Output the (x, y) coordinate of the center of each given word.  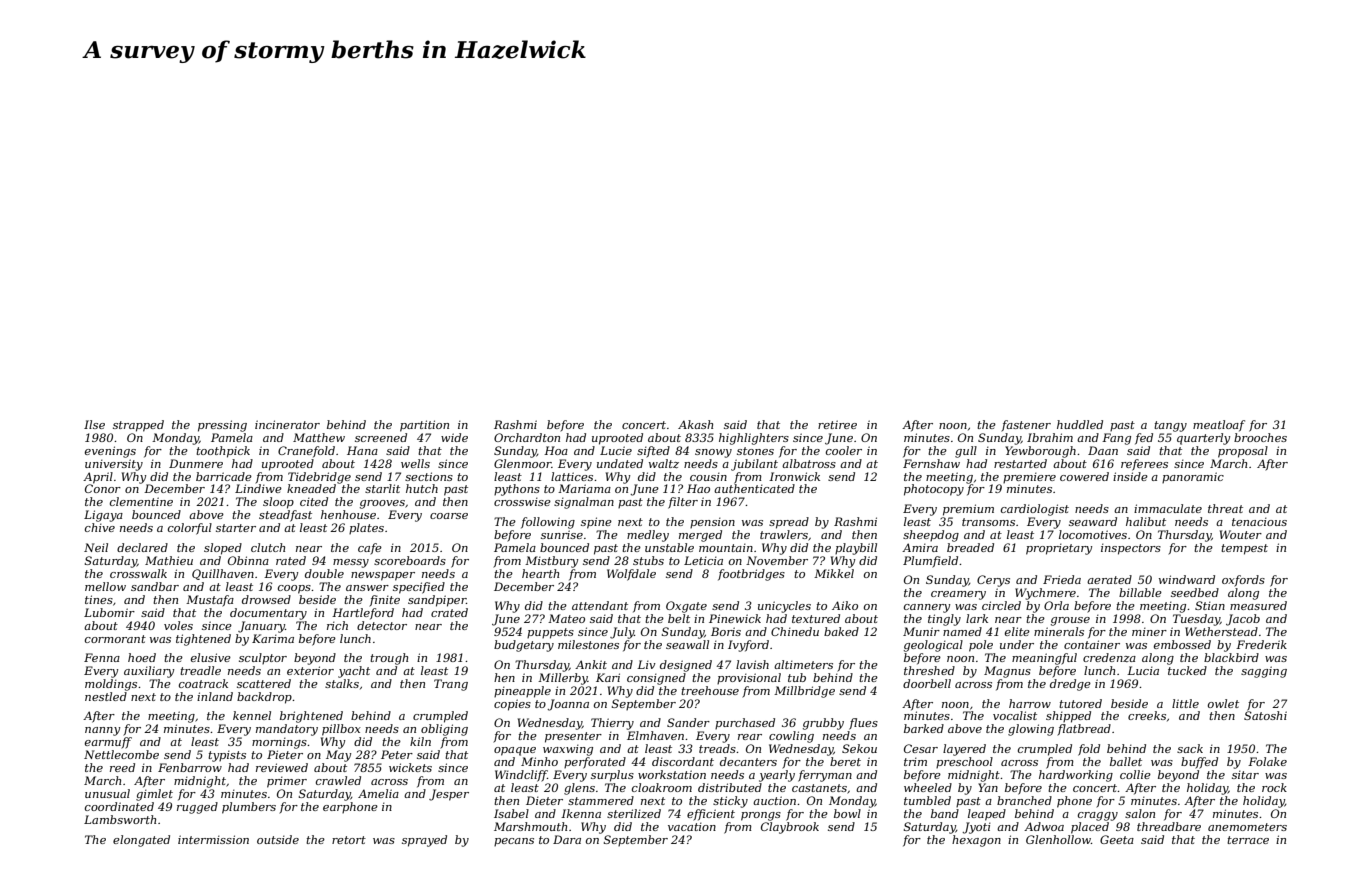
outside (278, 839)
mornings (279, 743)
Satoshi (1265, 715)
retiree (837, 424)
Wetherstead (1221, 631)
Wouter (1241, 534)
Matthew (319, 437)
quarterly (1203, 439)
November (777, 560)
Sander (688, 722)
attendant (600, 605)
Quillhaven (223, 574)
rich (337, 625)
